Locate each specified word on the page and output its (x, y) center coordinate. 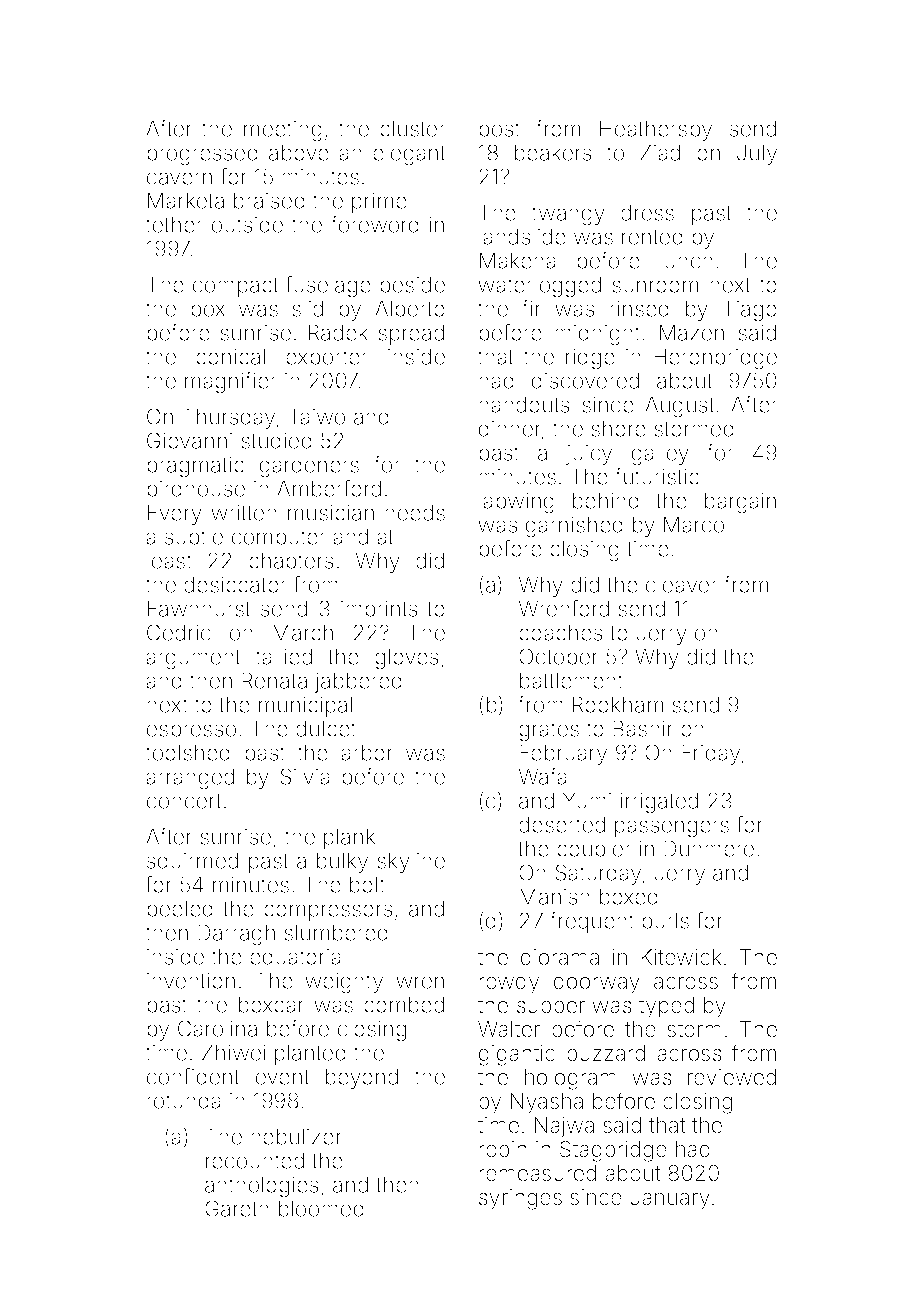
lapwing (516, 503)
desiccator (235, 584)
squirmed (192, 862)
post (499, 131)
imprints (379, 610)
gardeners (309, 467)
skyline (411, 862)
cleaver (682, 584)
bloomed (321, 1208)
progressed (202, 155)
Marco (694, 524)
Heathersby (656, 130)
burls (665, 920)
